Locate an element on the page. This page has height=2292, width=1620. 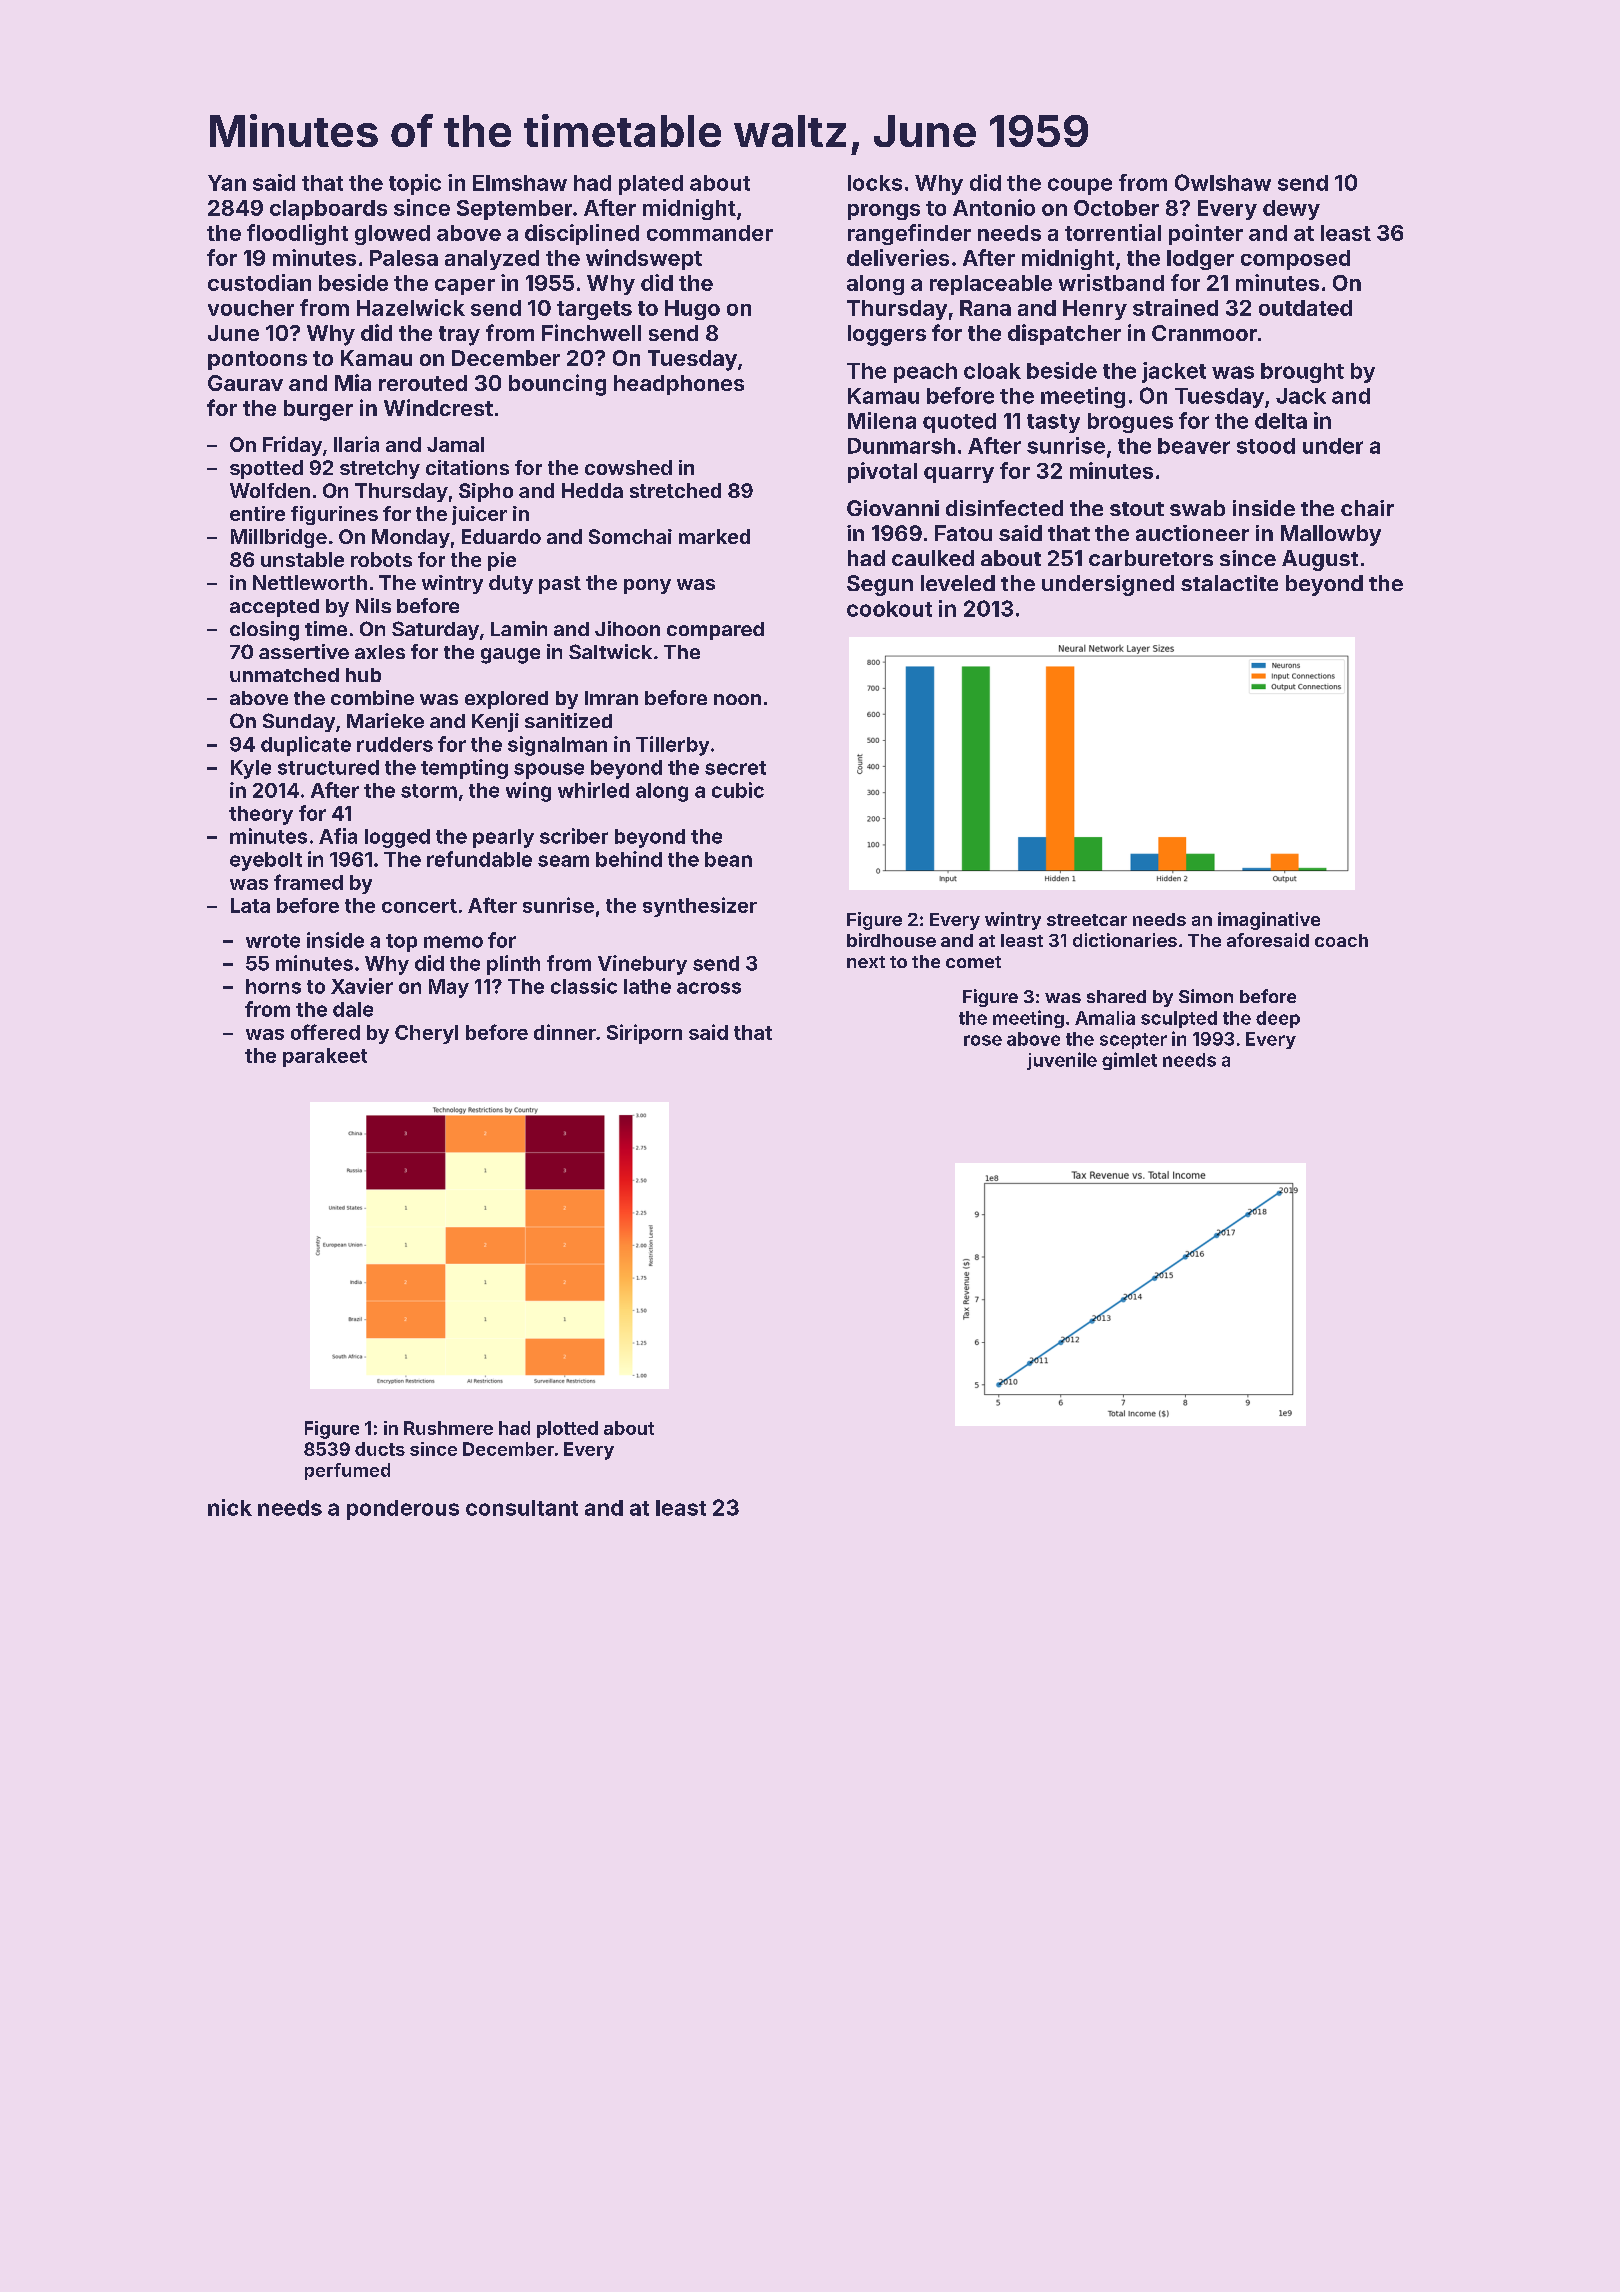
Hugo is located at coordinates (692, 310).
